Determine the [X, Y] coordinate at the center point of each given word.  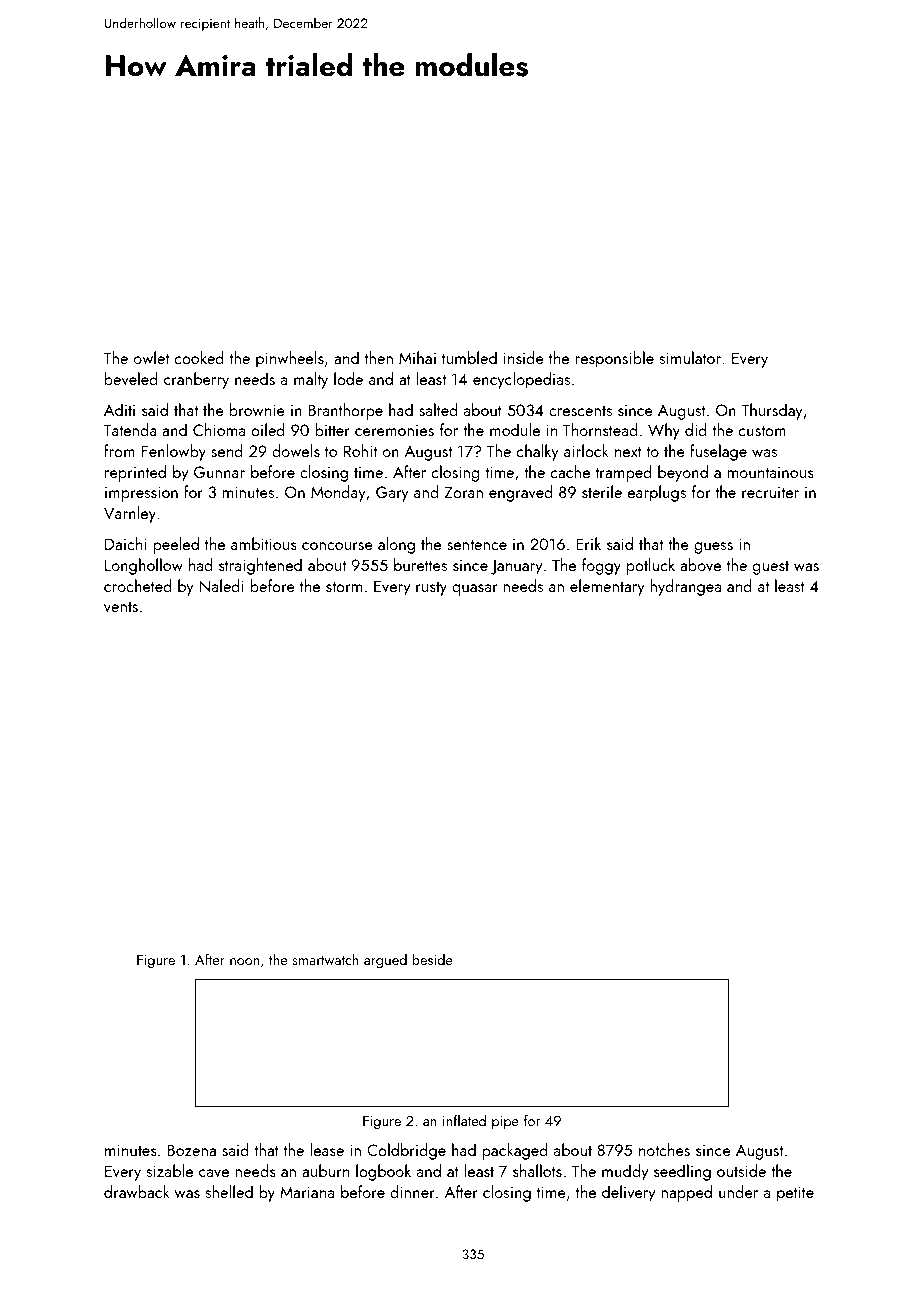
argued [385, 961]
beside [433, 959]
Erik [588, 543]
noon [244, 961]
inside [524, 357]
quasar [474, 590]
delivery [628, 1193]
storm [344, 587]
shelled [229, 1191]
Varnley [130, 514]
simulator [690, 357]
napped [686, 1193]
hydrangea [685, 587]
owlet [151, 357]
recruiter [770, 492]
